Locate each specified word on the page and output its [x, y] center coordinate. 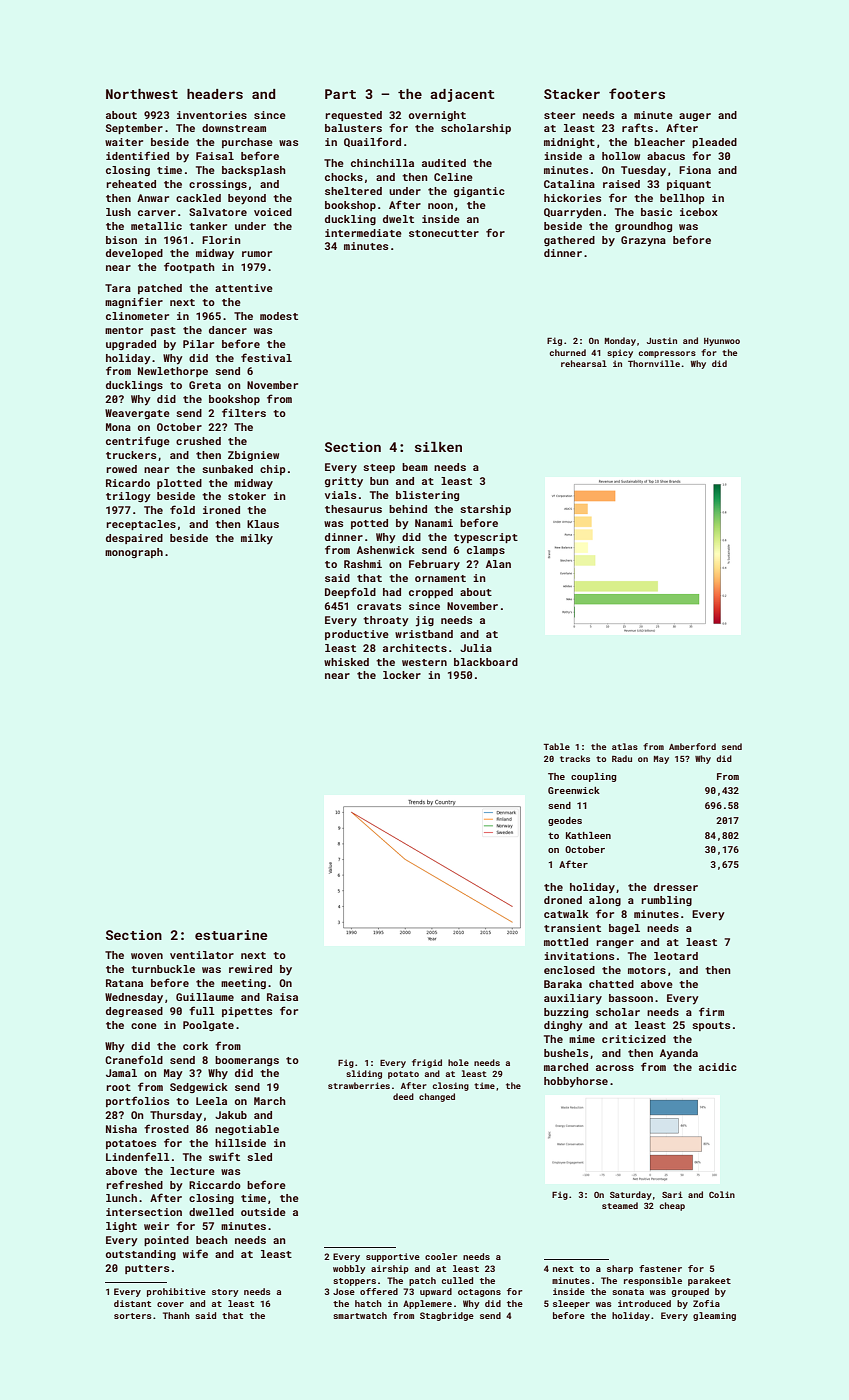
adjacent [462, 95]
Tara [118, 288]
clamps [486, 551]
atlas [625, 746]
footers [637, 93]
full [202, 1010]
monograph [134, 553]
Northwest [142, 94]
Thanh [176, 1315]
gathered [569, 241]
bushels [566, 1053]
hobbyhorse [576, 1082]
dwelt [398, 219]
